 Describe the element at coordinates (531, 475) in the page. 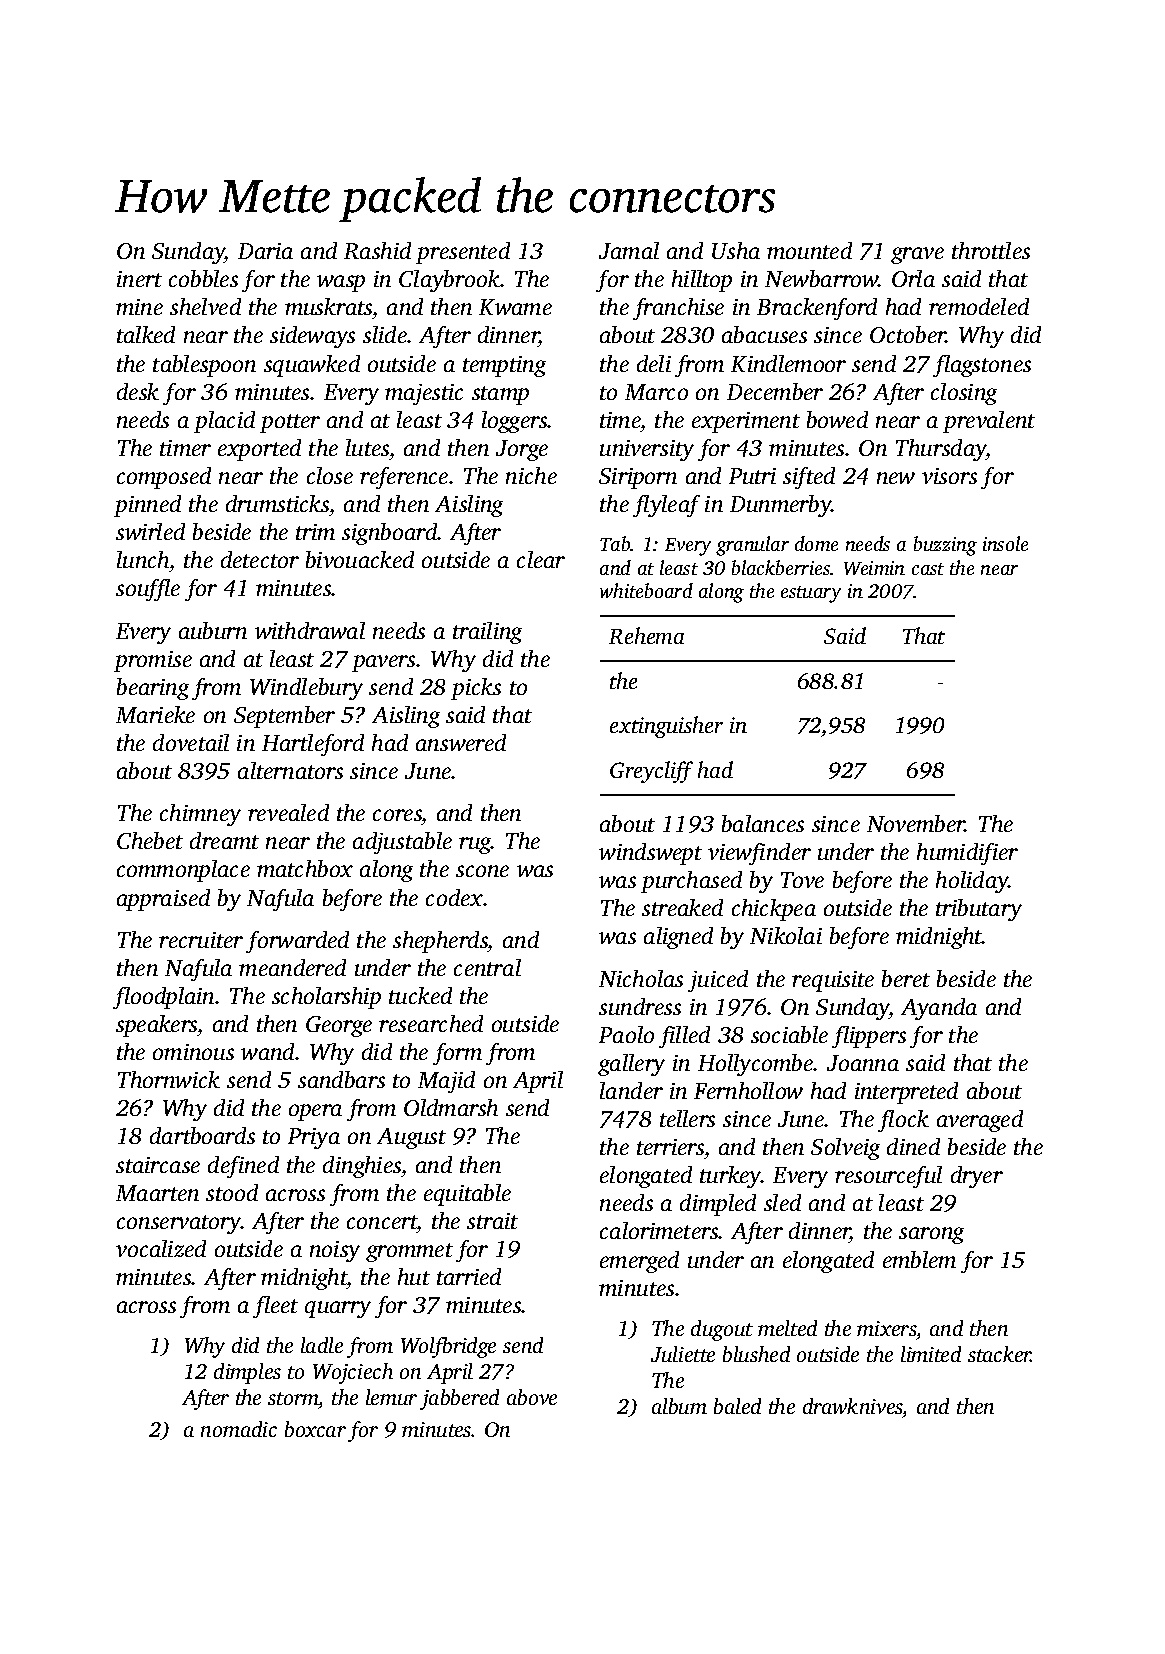

I see `niche` at that location.
